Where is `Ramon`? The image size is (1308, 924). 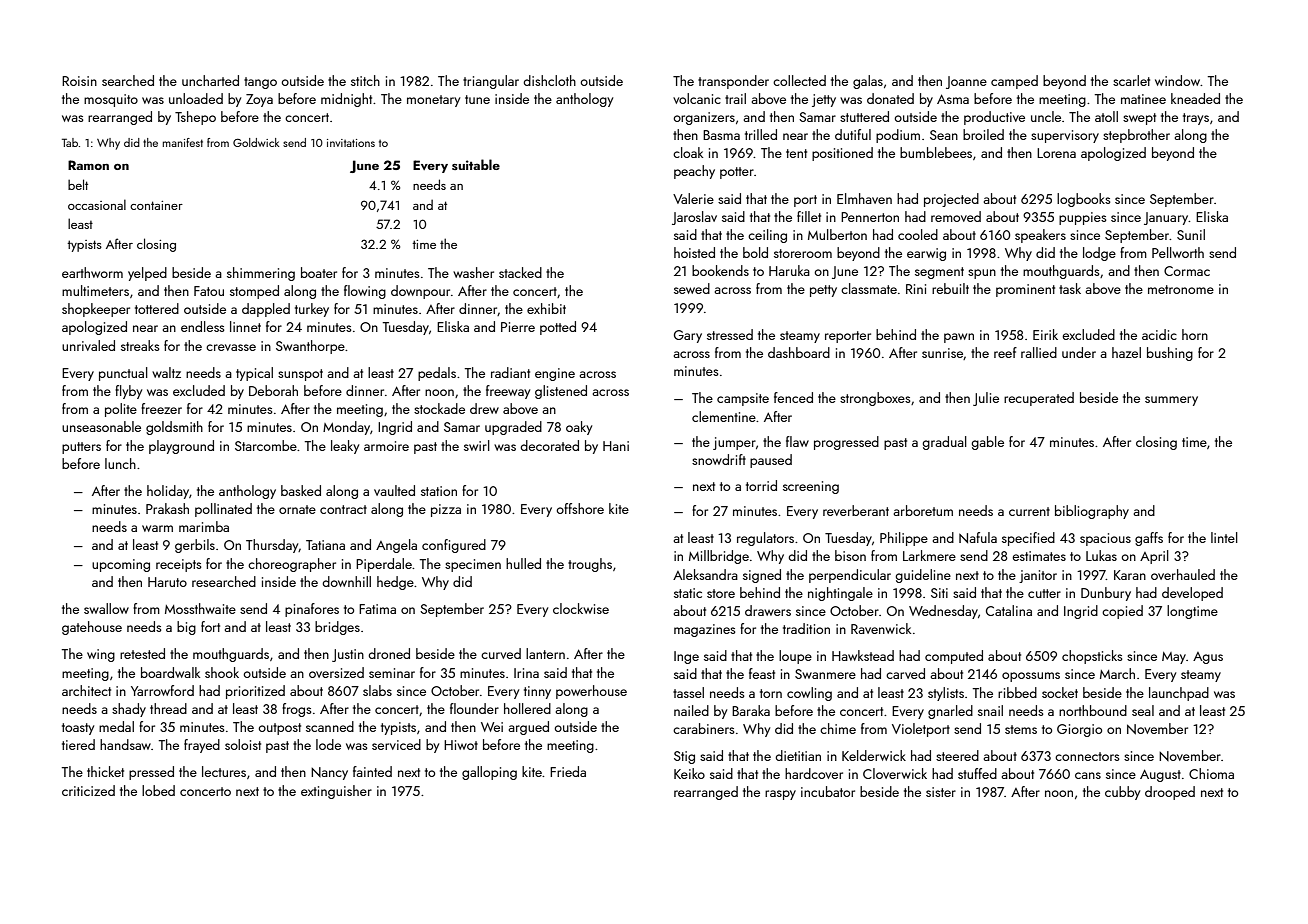 Ramon is located at coordinates (88, 165).
